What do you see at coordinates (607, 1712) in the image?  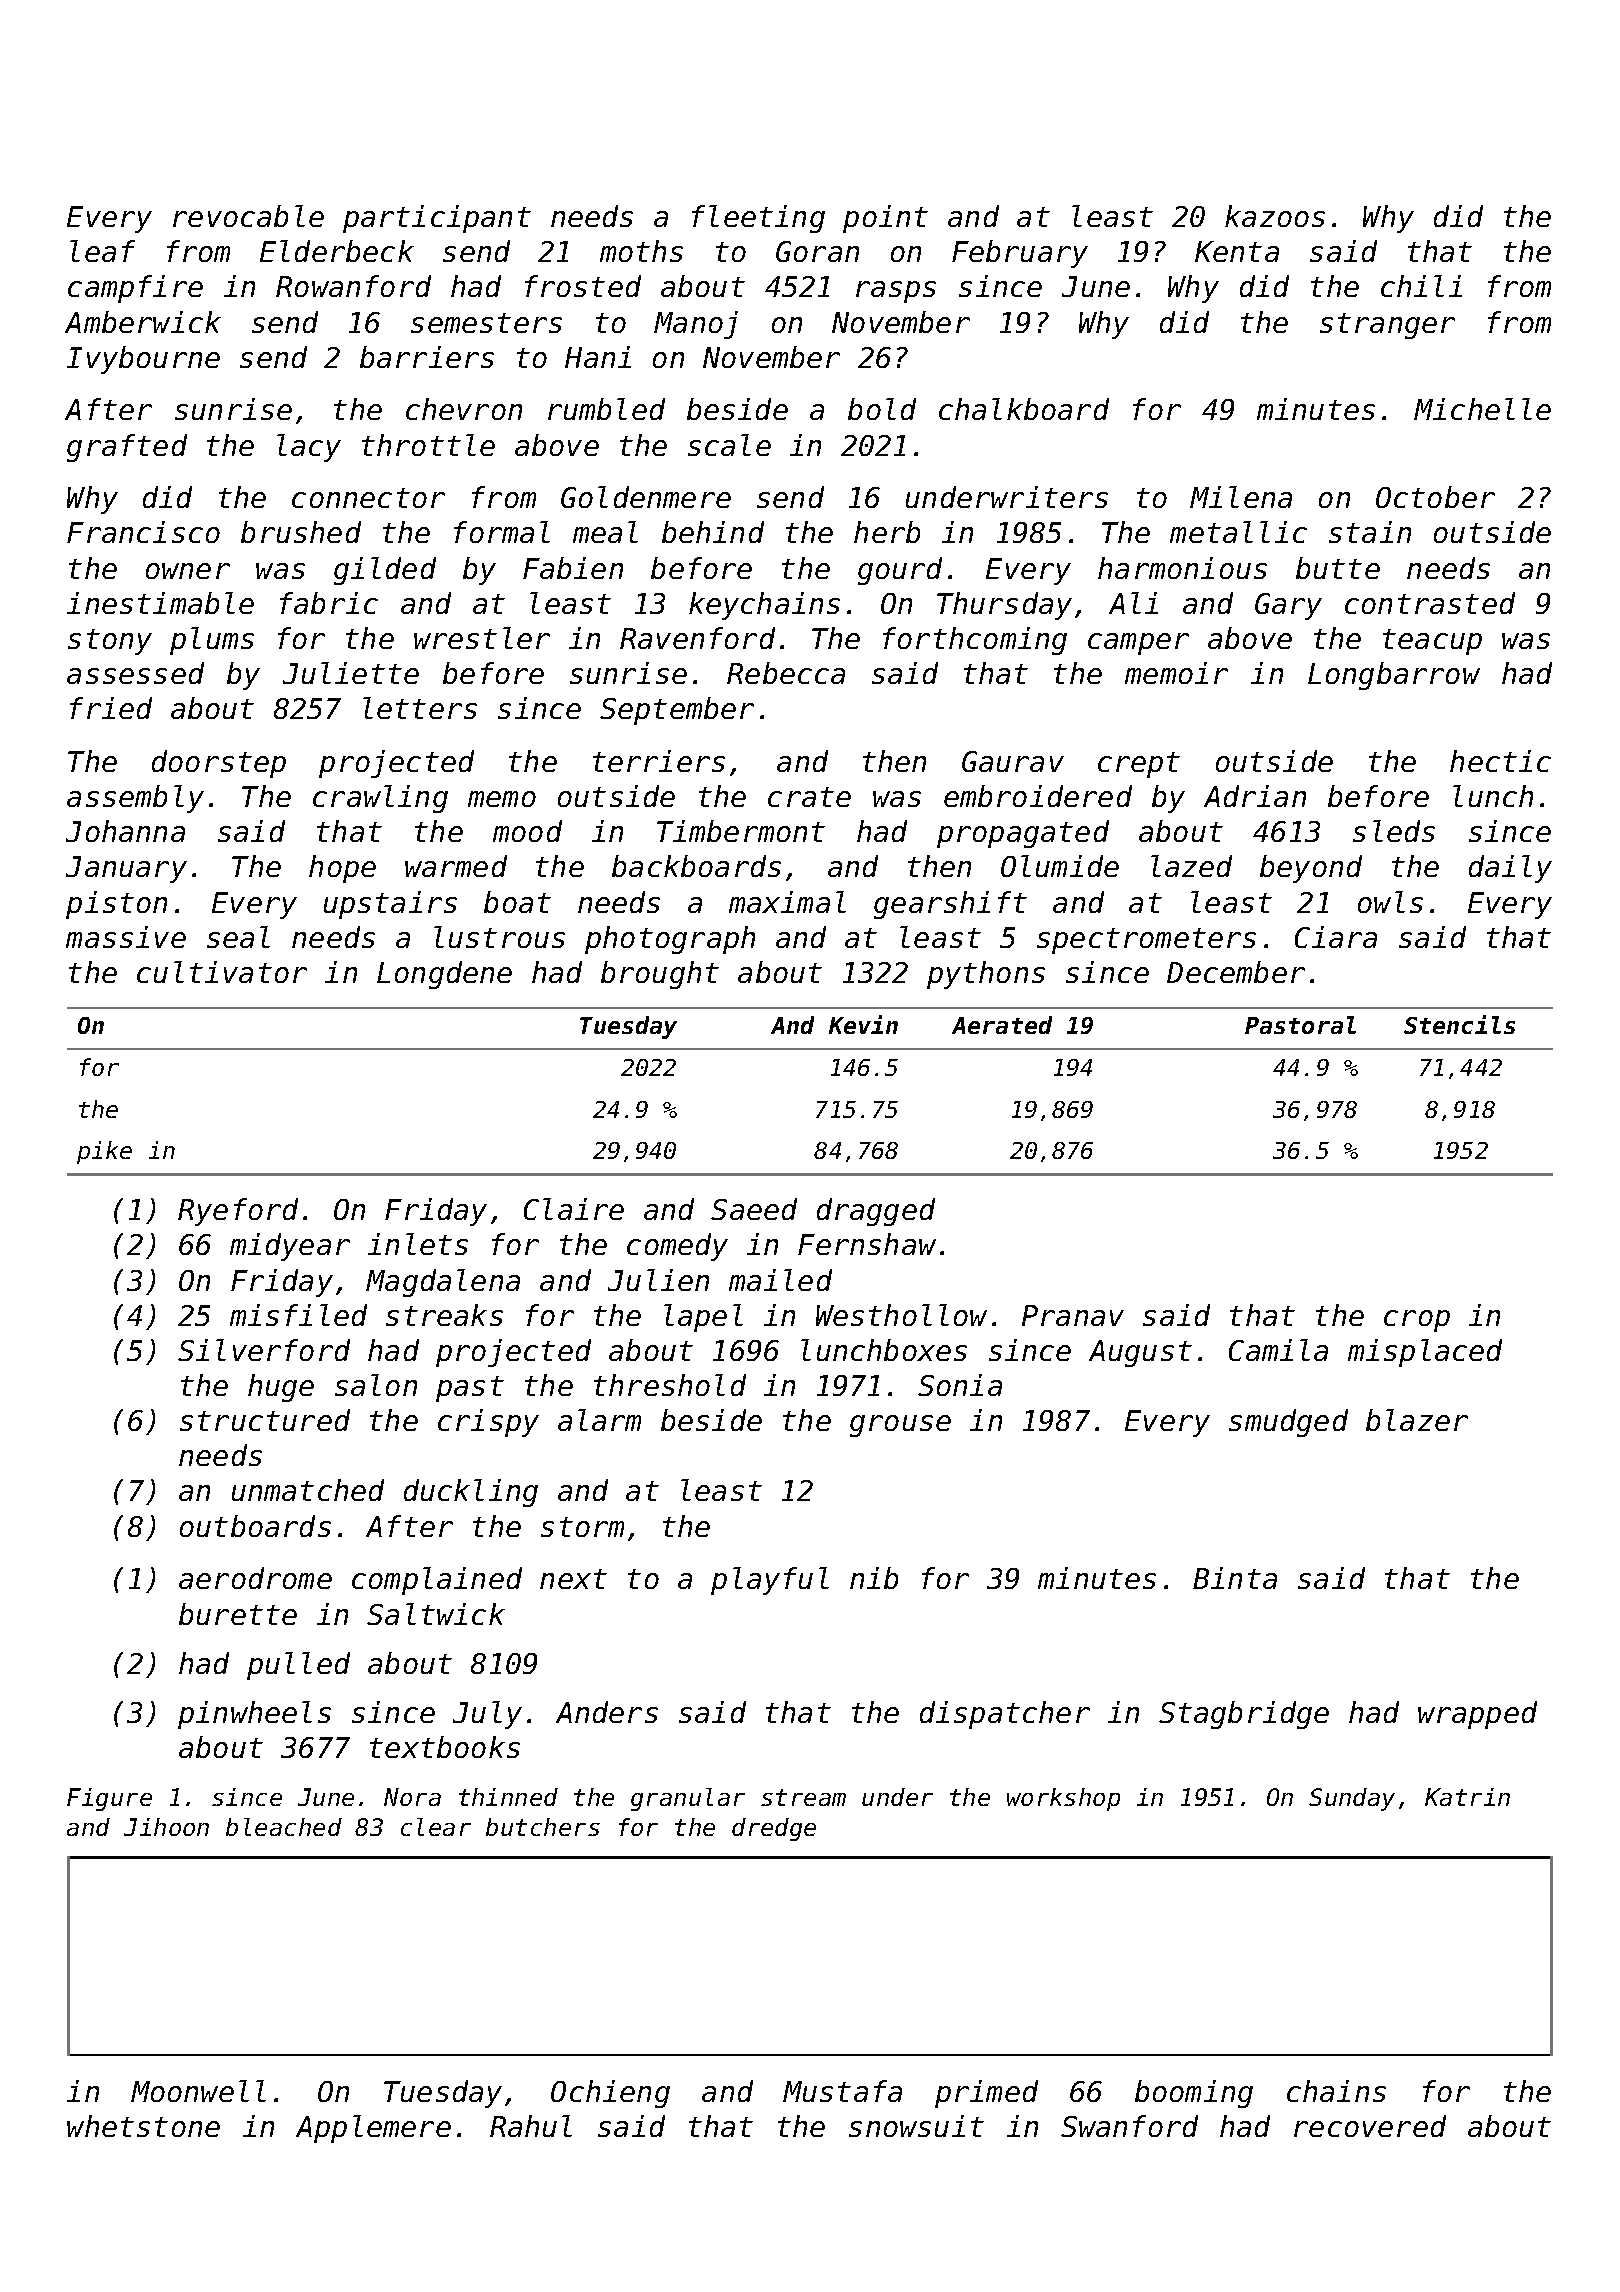 I see `Anders` at bounding box center [607, 1712].
